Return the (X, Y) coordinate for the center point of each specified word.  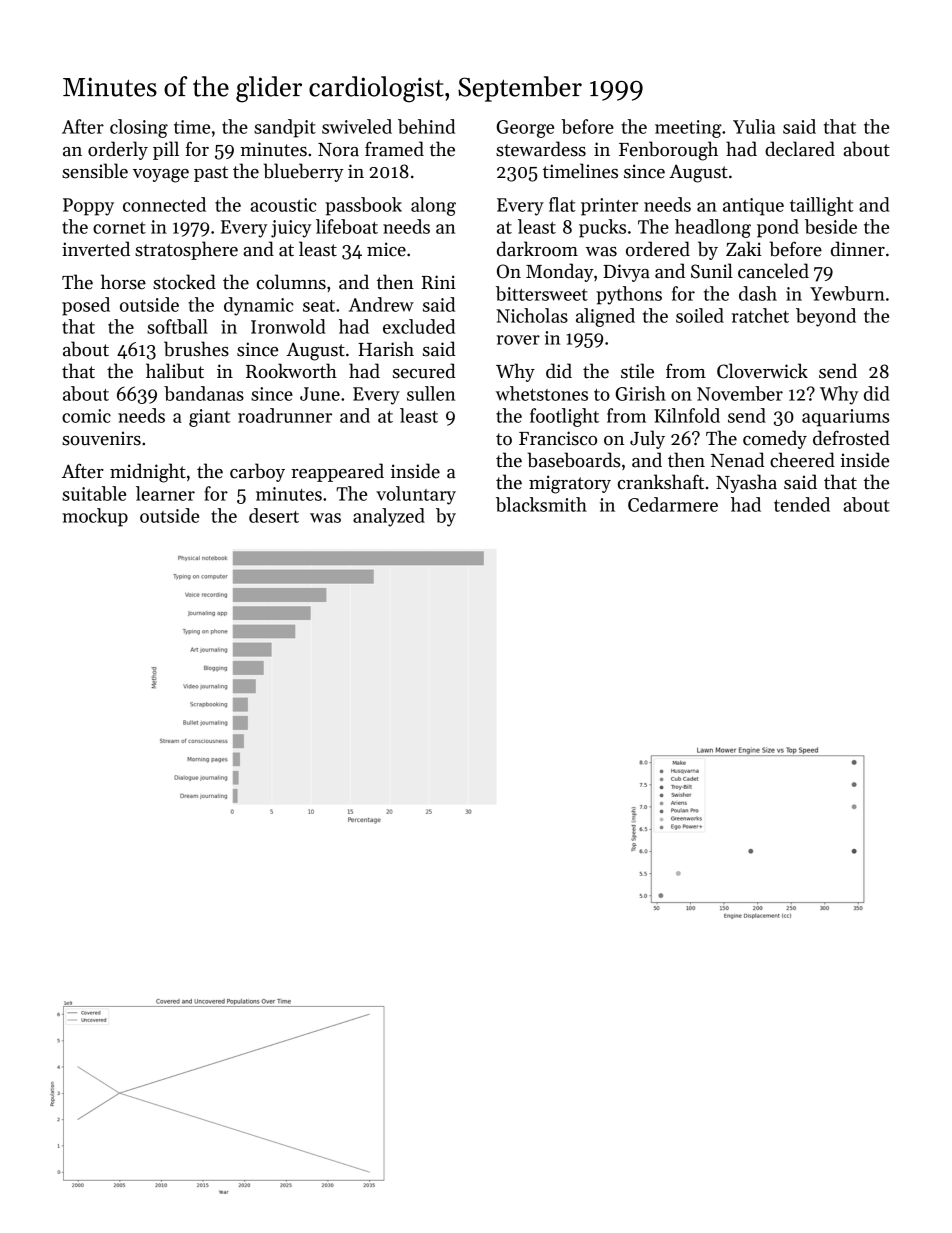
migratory (570, 484)
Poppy (88, 207)
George (525, 129)
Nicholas (532, 315)
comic (86, 416)
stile (637, 371)
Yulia (754, 126)
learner (165, 493)
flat (562, 204)
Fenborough (668, 151)
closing (139, 128)
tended (802, 504)
